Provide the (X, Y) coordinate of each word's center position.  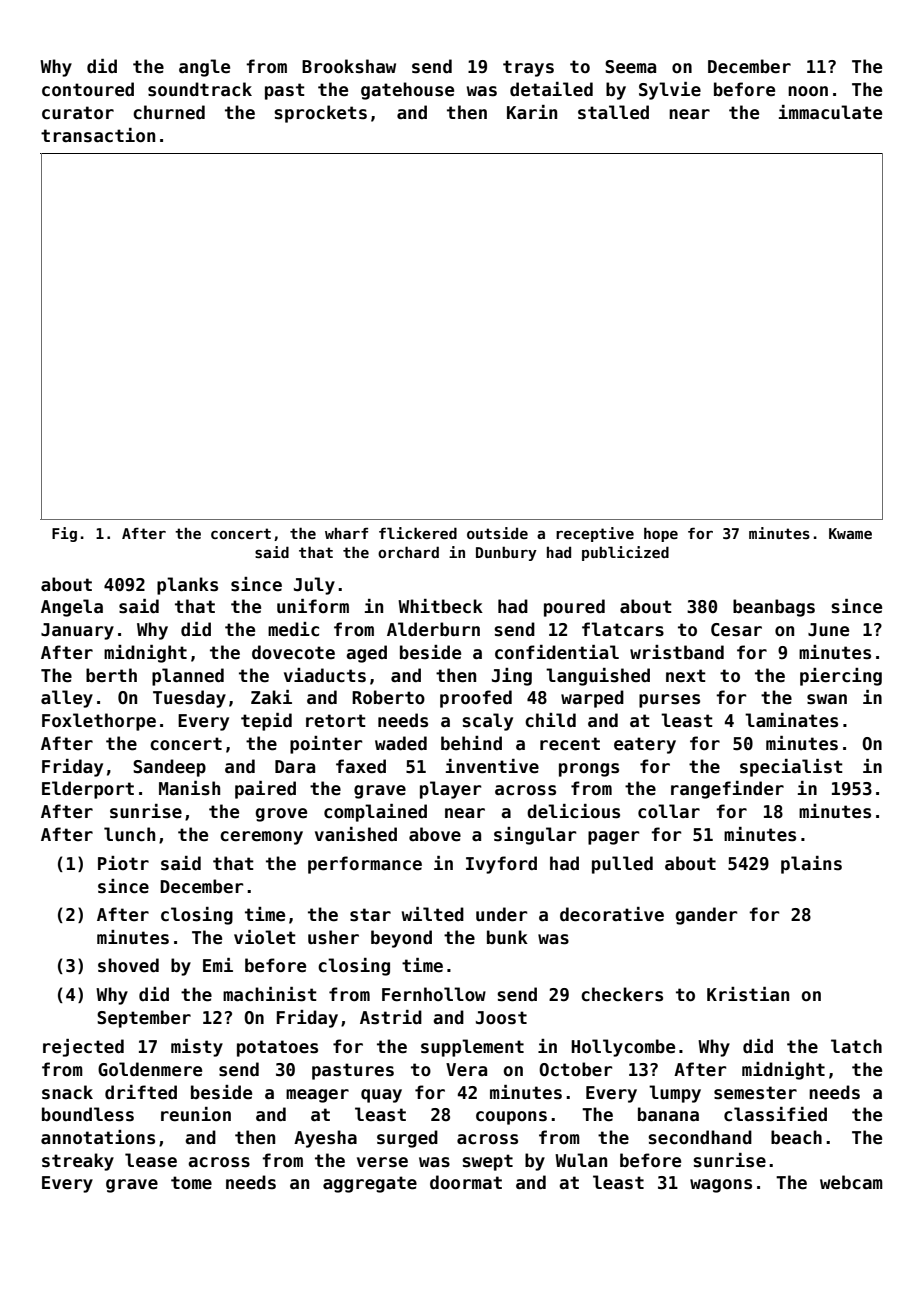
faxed (361, 766)
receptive (595, 534)
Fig (64, 534)
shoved (128, 965)
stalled (613, 112)
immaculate (830, 112)
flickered (418, 533)
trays (528, 68)
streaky (78, 1162)
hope (661, 534)
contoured (88, 89)
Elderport (88, 790)
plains (811, 865)
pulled (622, 865)
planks (187, 586)
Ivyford (501, 865)
